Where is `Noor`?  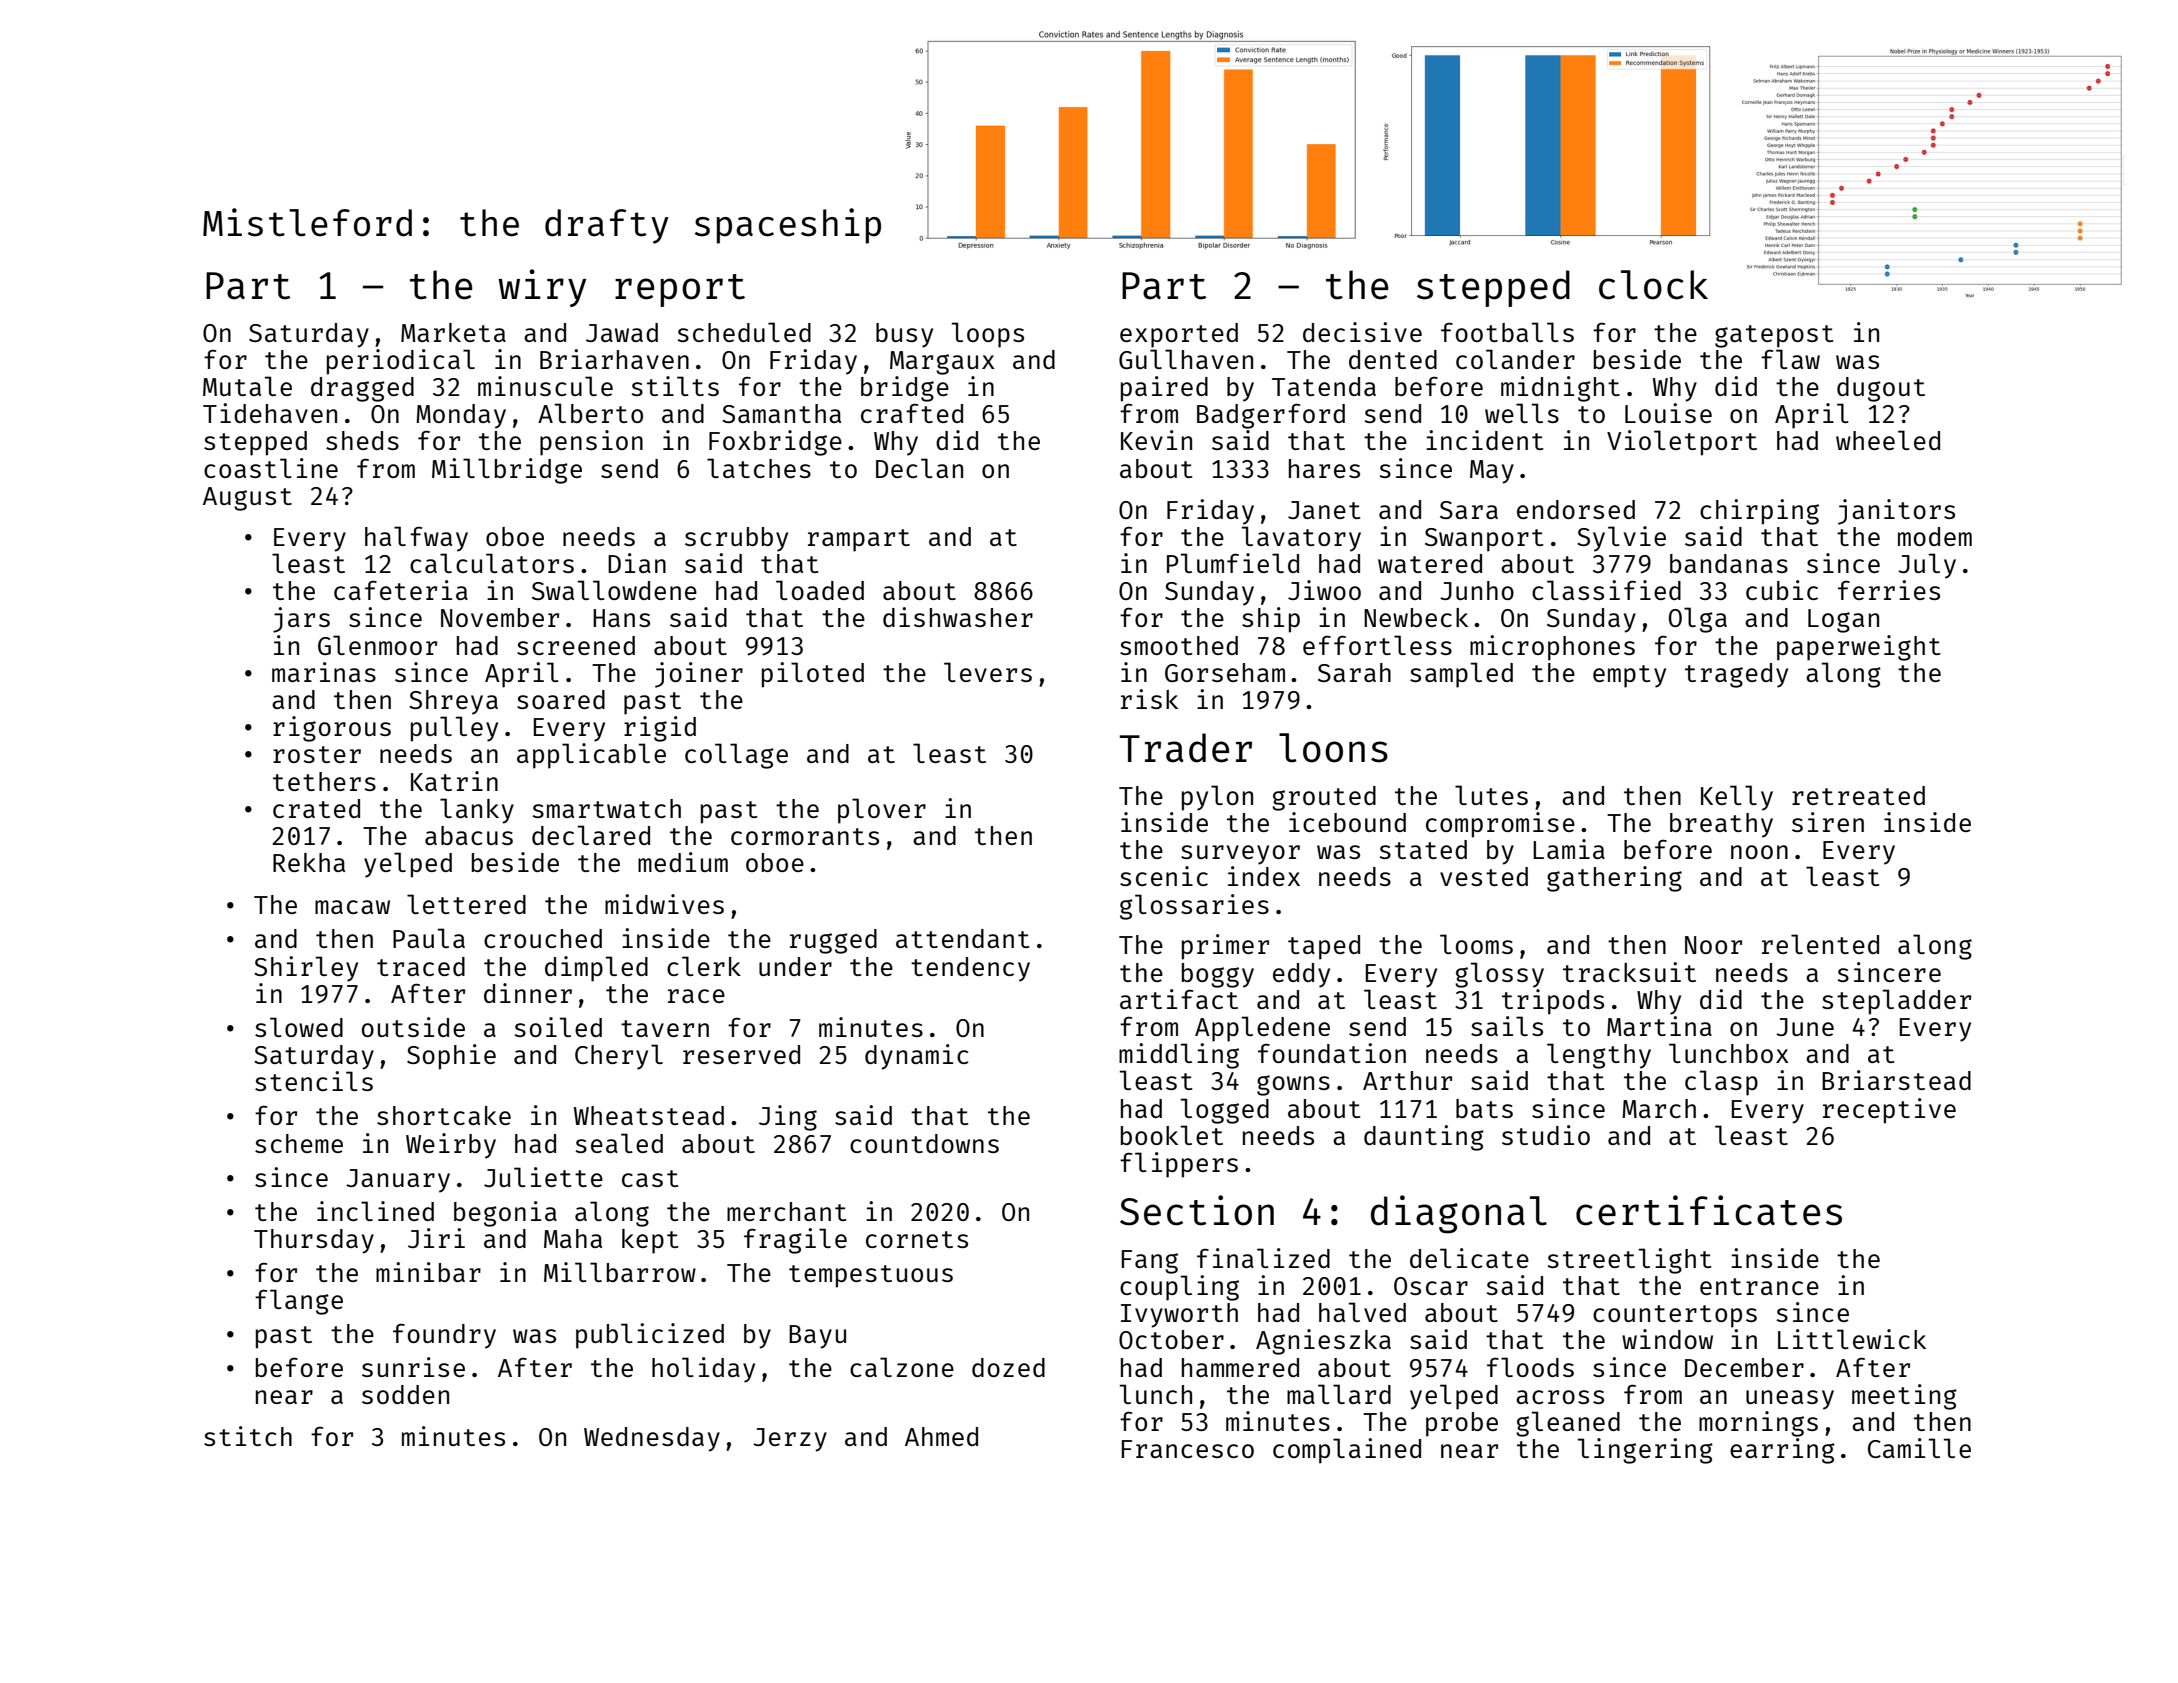
Noor is located at coordinates (1713, 945).
